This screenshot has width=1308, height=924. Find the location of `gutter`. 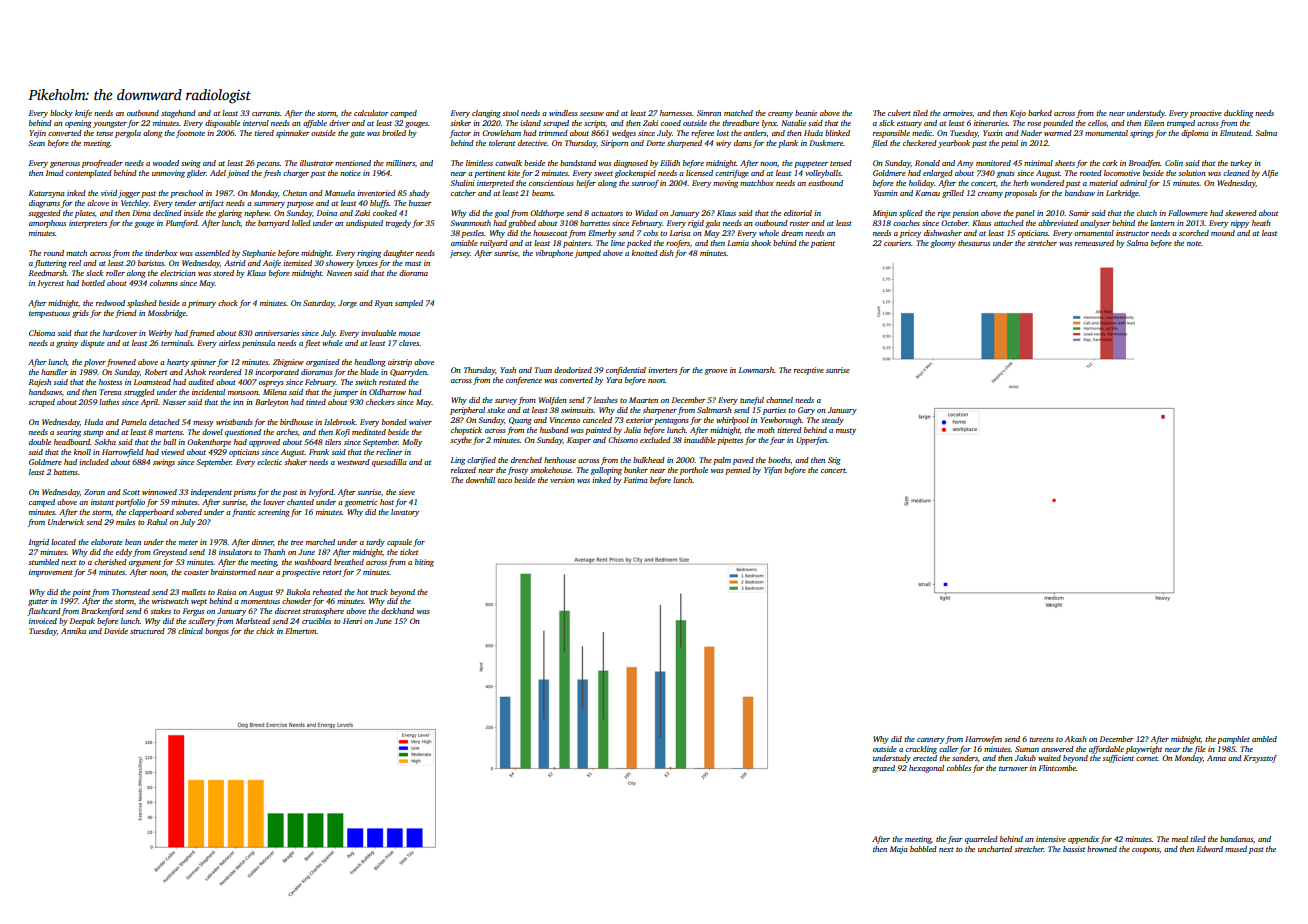

gutter is located at coordinates (38, 602).
